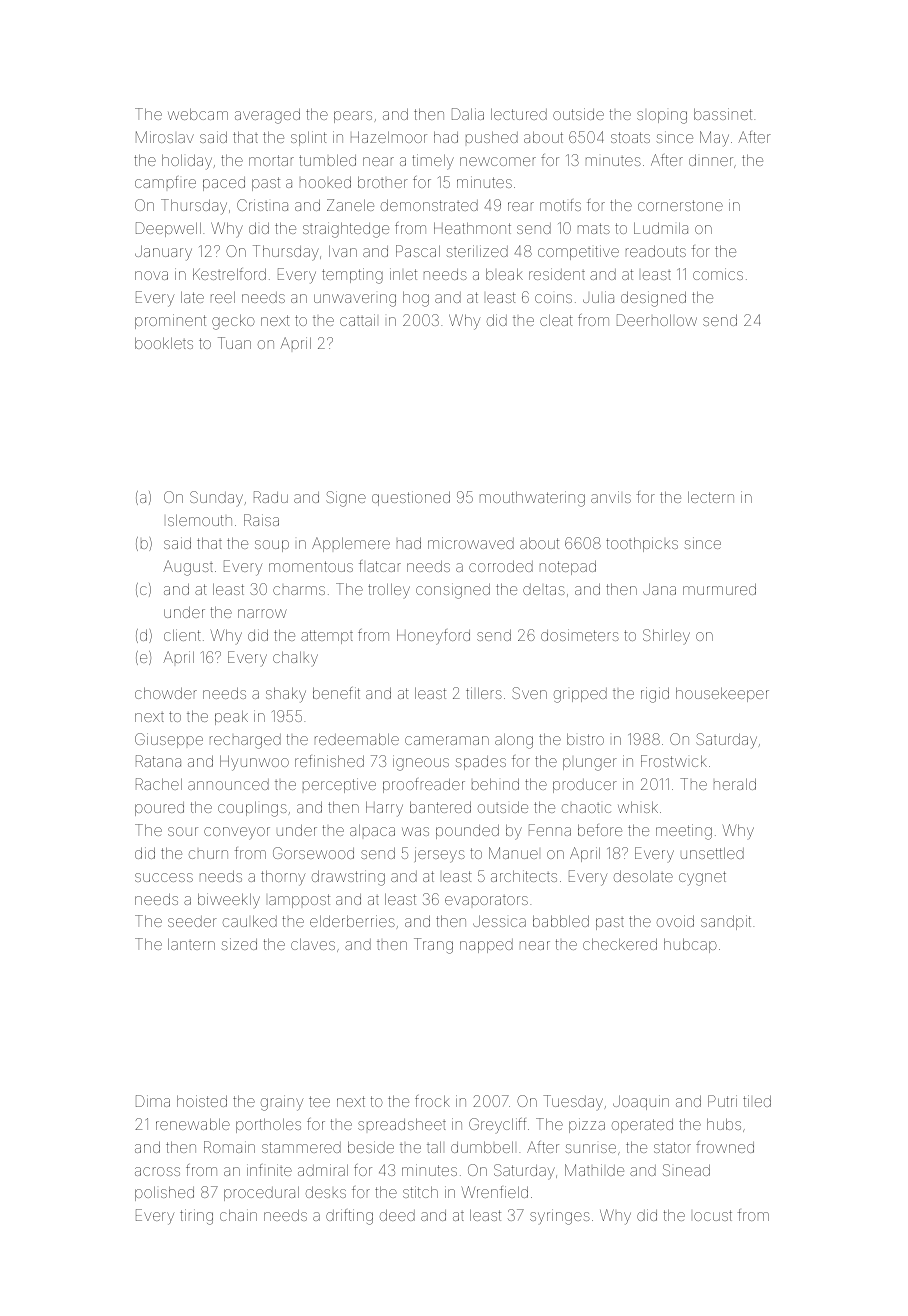  Describe the element at coordinates (196, 1217) in the document. I see `tiring` at that location.
